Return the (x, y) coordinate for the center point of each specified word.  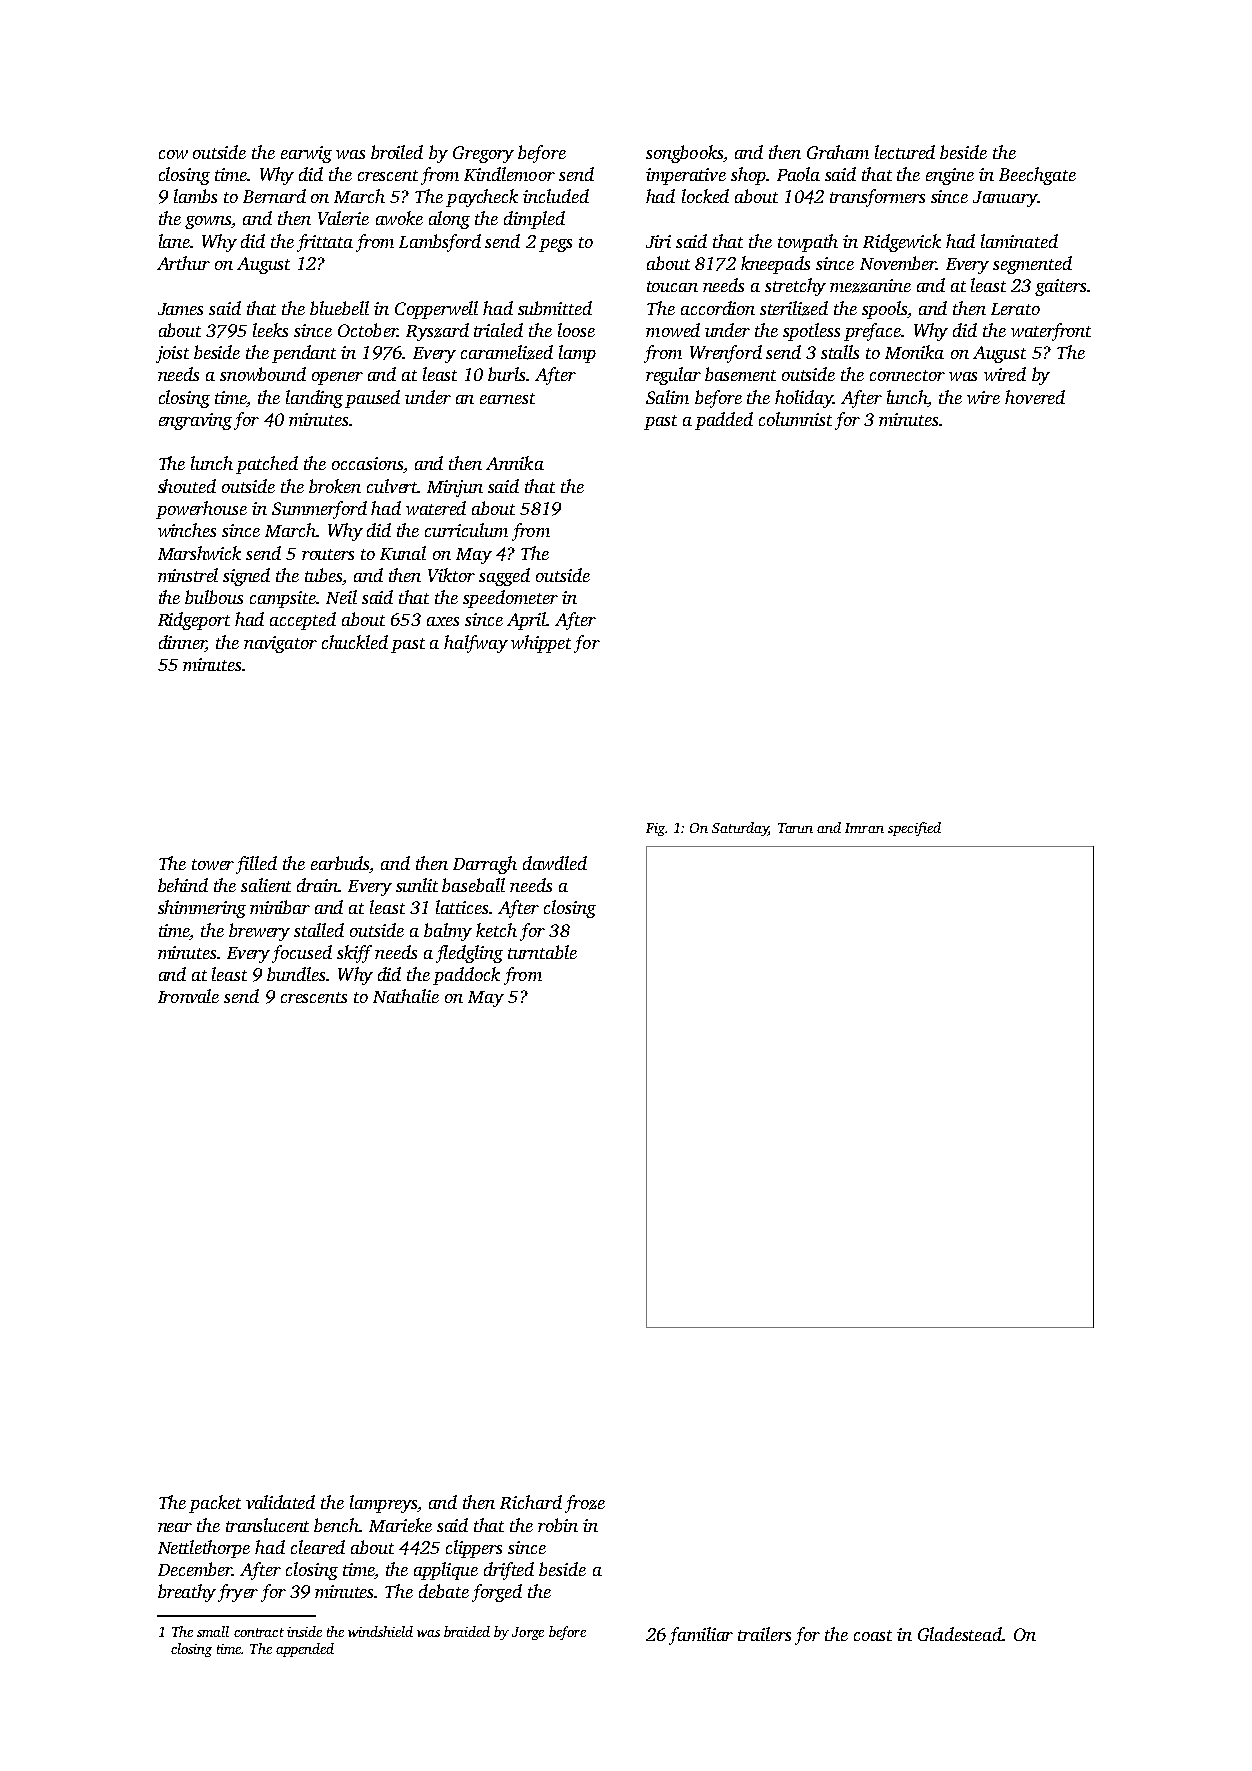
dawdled (555, 863)
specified (914, 829)
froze (585, 1504)
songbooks (684, 154)
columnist (795, 419)
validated (280, 1502)
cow (173, 154)
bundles (296, 974)
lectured (905, 152)
